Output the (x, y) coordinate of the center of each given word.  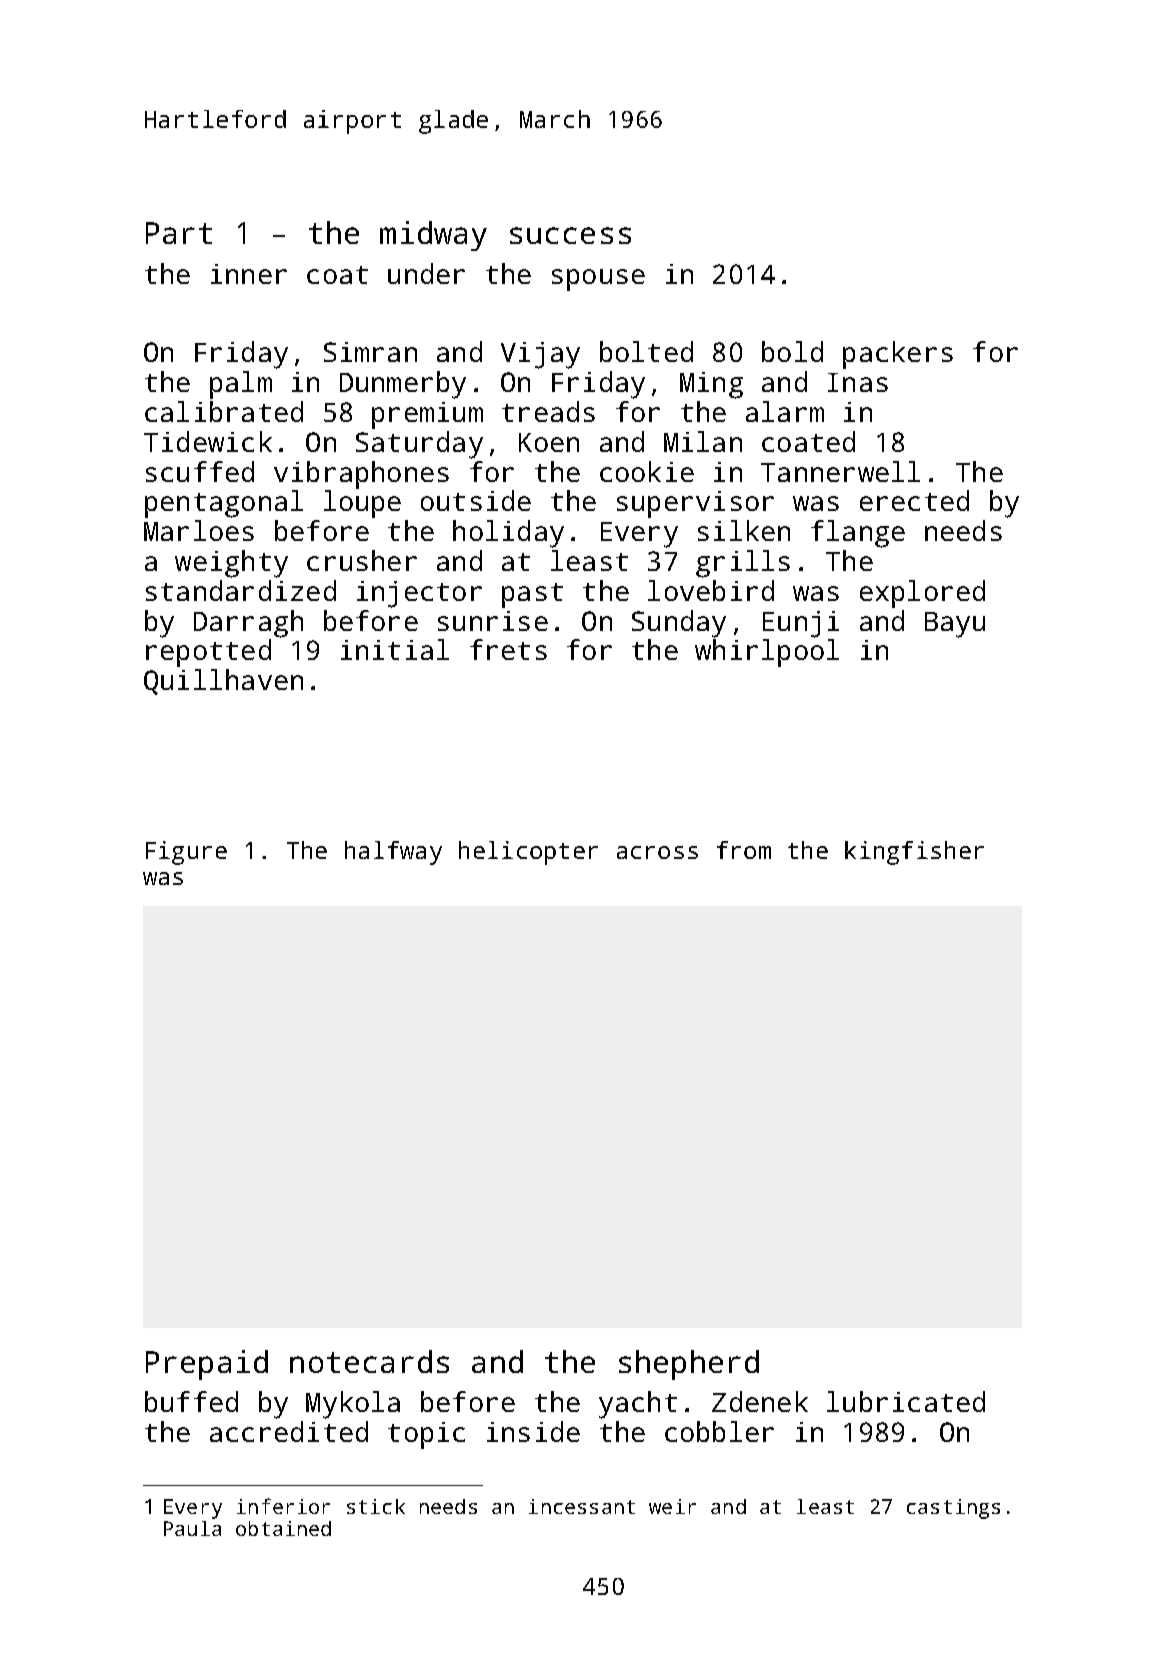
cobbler (719, 1431)
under (426, 273)
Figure (186, 853)
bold (792, 351)
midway (433, 236)
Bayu (955, 625)
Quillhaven (223, 682)
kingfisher (914, 853)
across (657, 852)
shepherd (689, 1365)
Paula (192, 1528)
